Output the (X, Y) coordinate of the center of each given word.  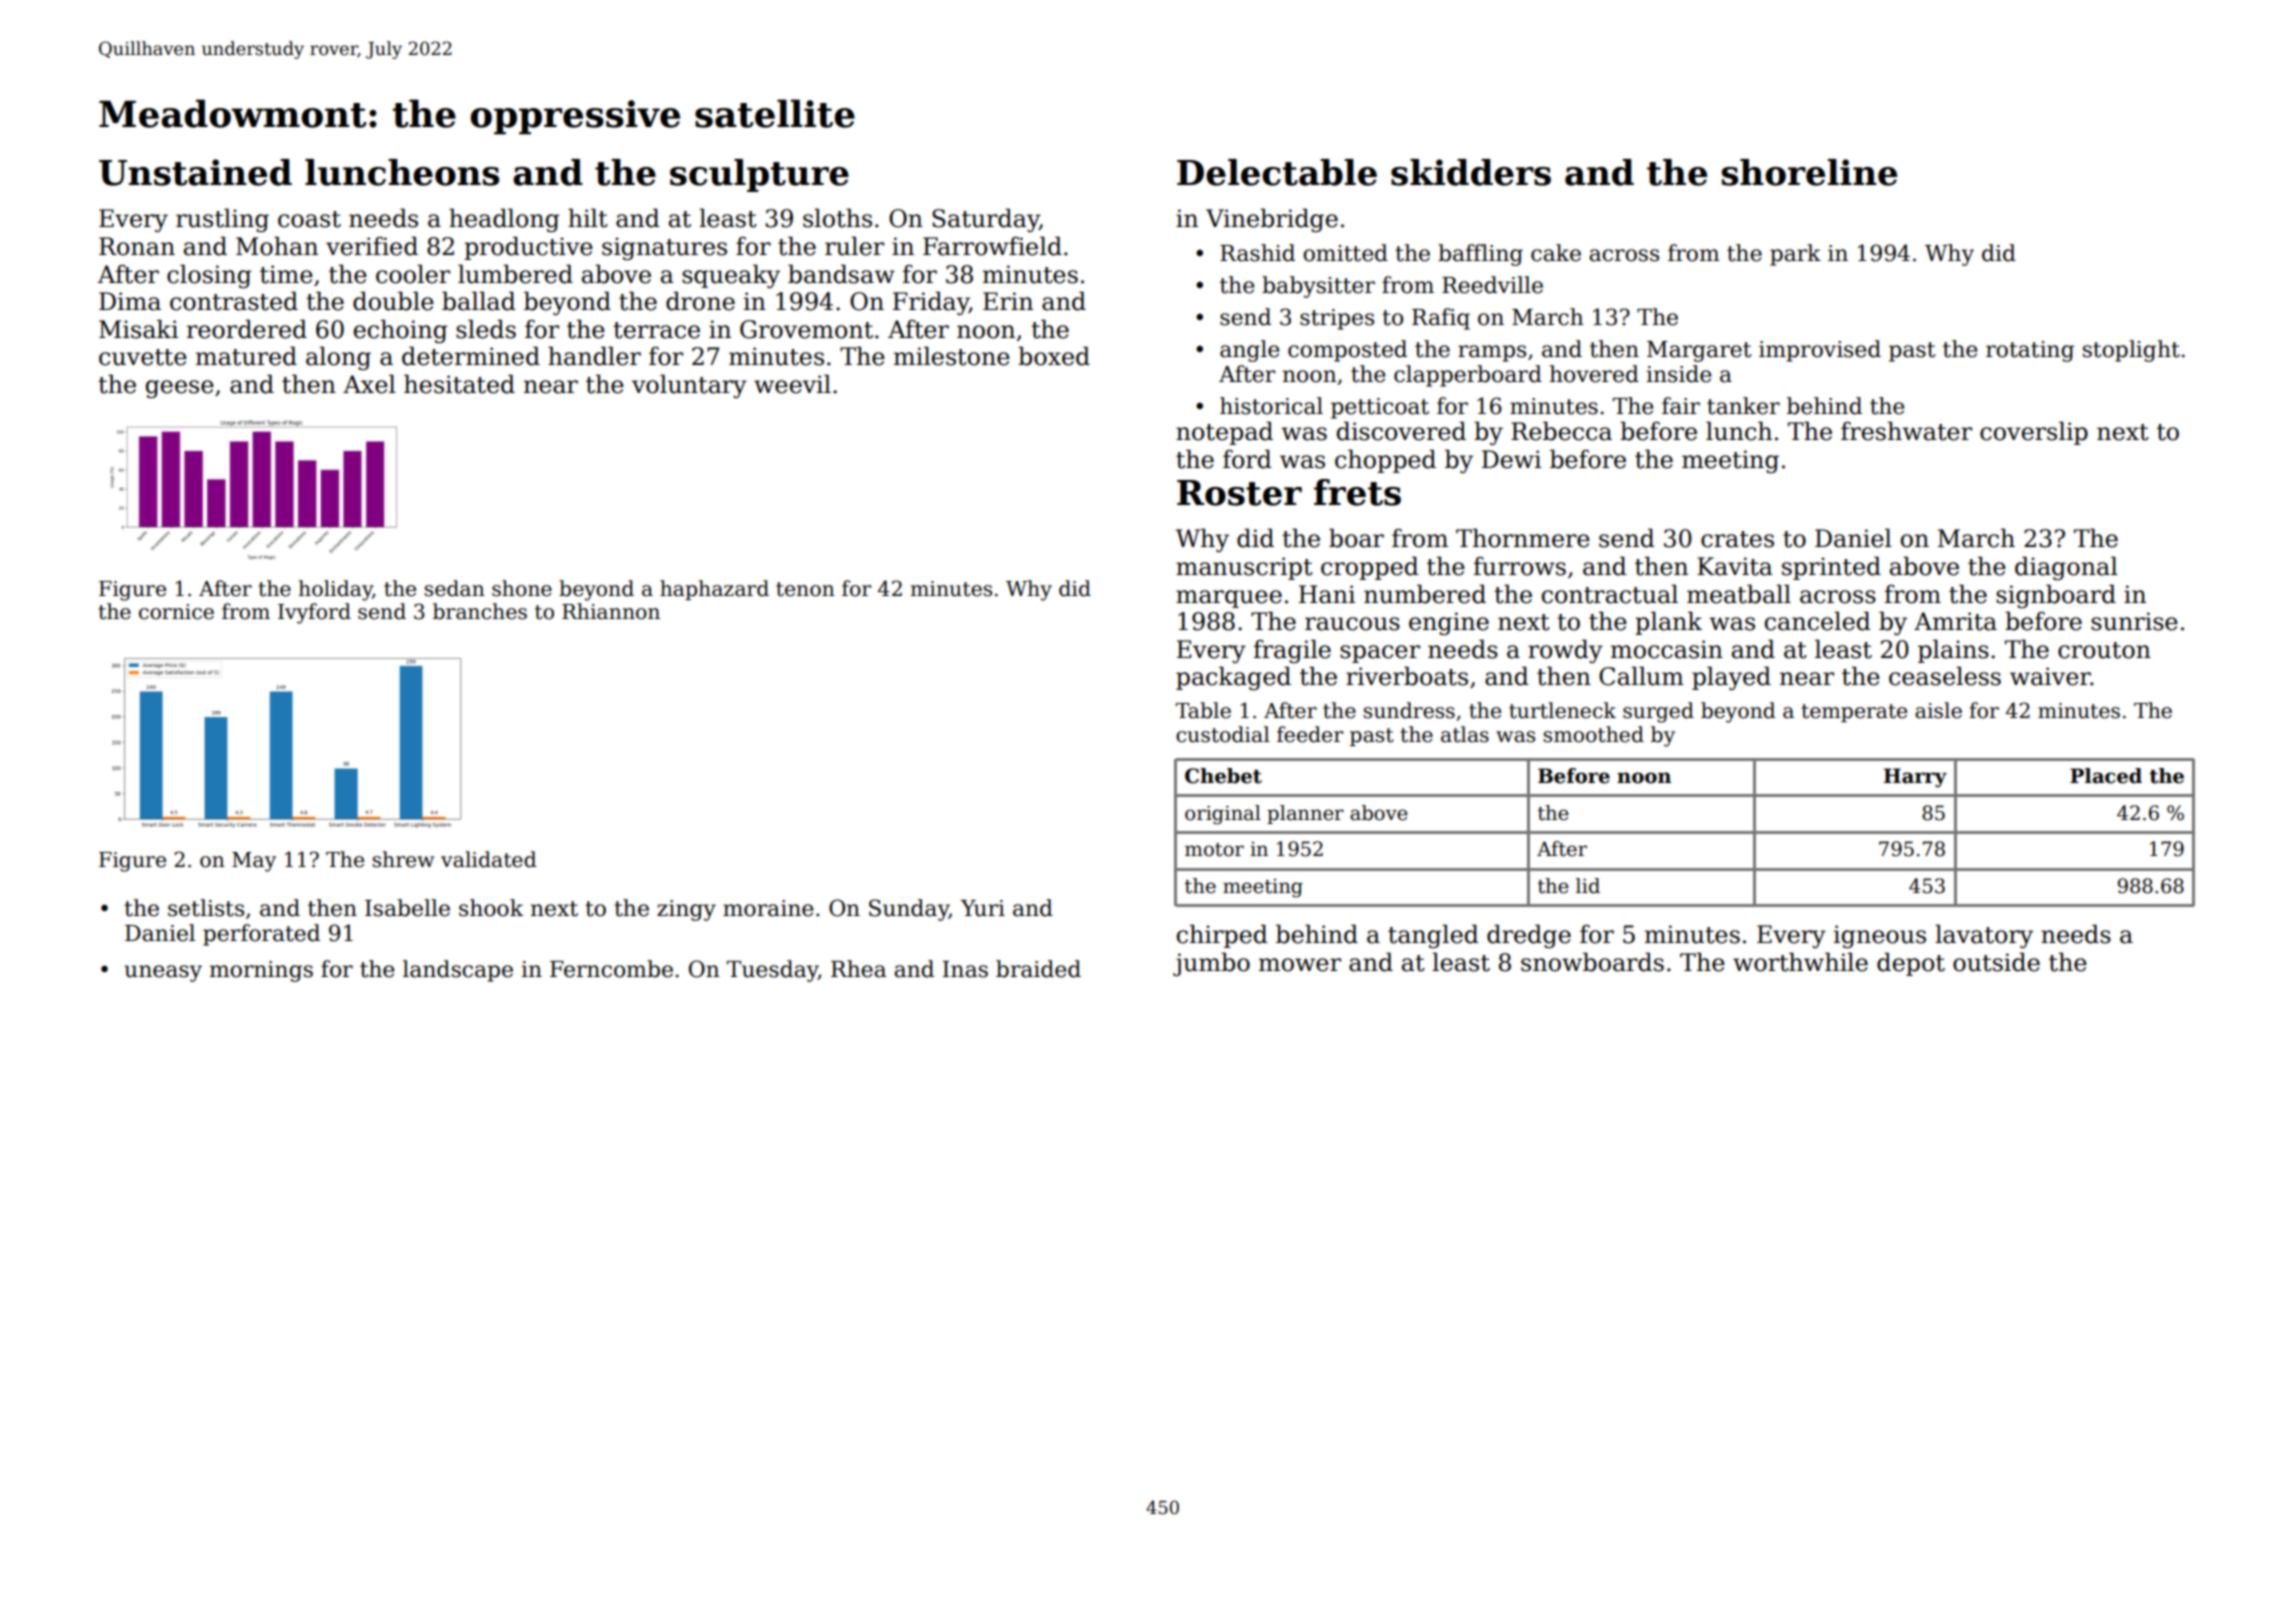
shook (491, 908)
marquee (1229, 599)
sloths (837, 218)
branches (480, 611)
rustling (222, 220)
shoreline (1809, 172)
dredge (1529, 936)
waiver (2050, 676)
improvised (1820, 351)
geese (180, 389)
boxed (1054, 356)
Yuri (982, 908)
